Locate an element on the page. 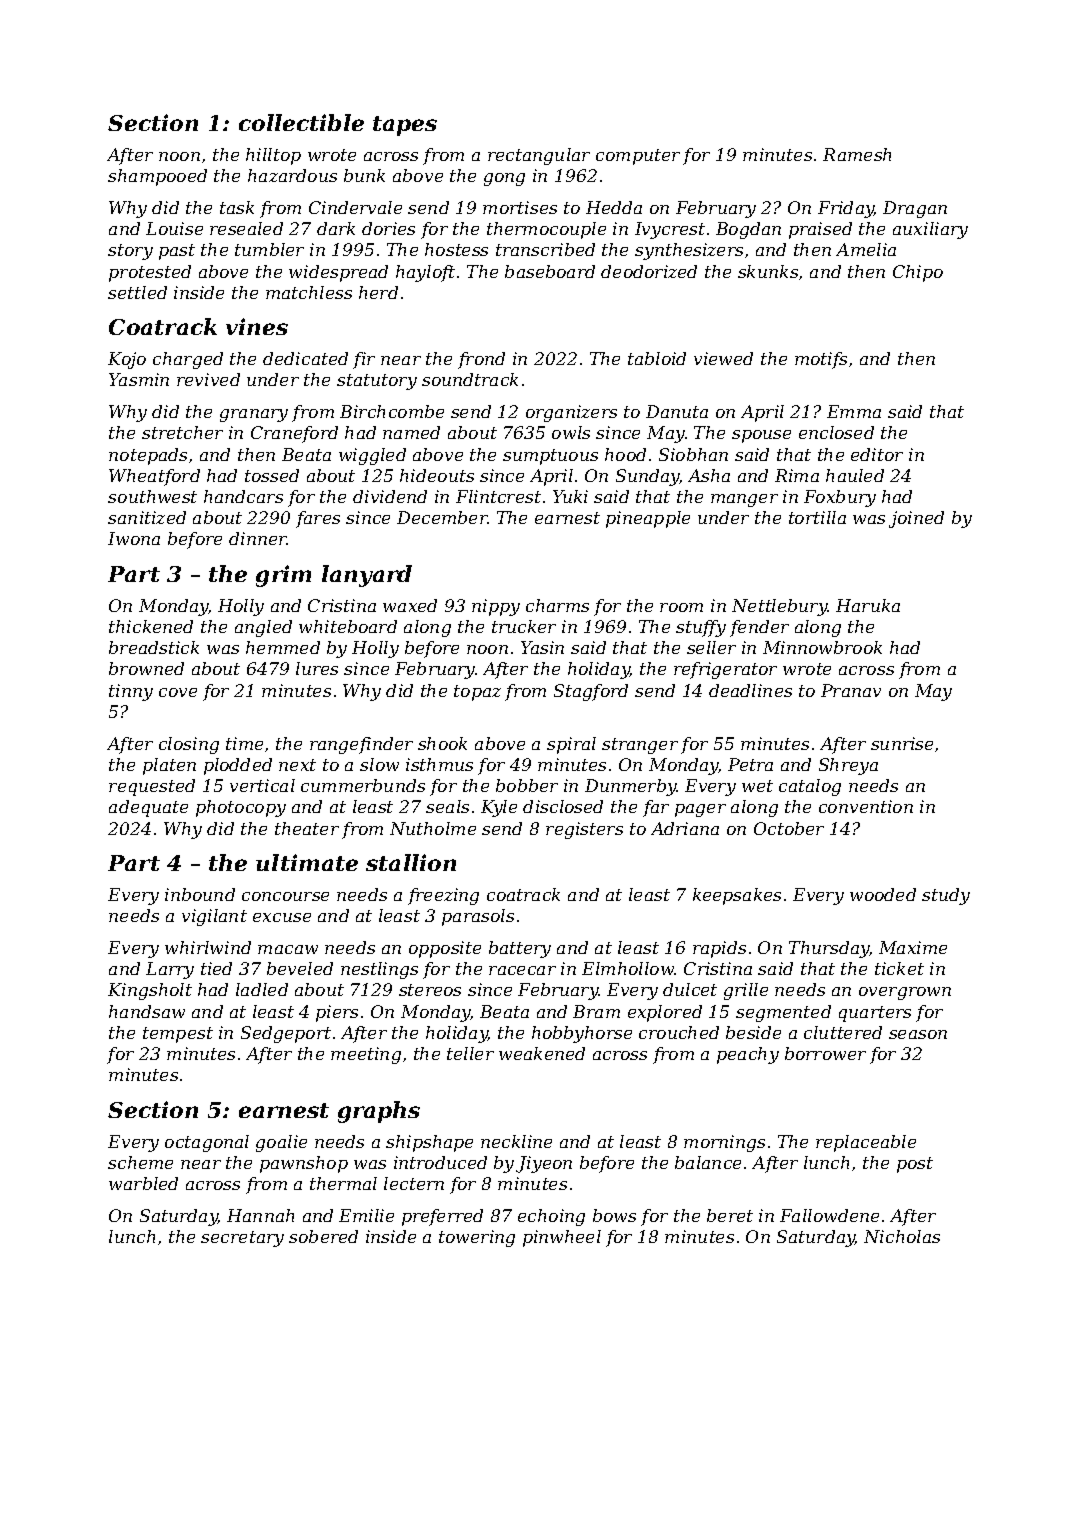  requested is located at coordinates (152, 787).
